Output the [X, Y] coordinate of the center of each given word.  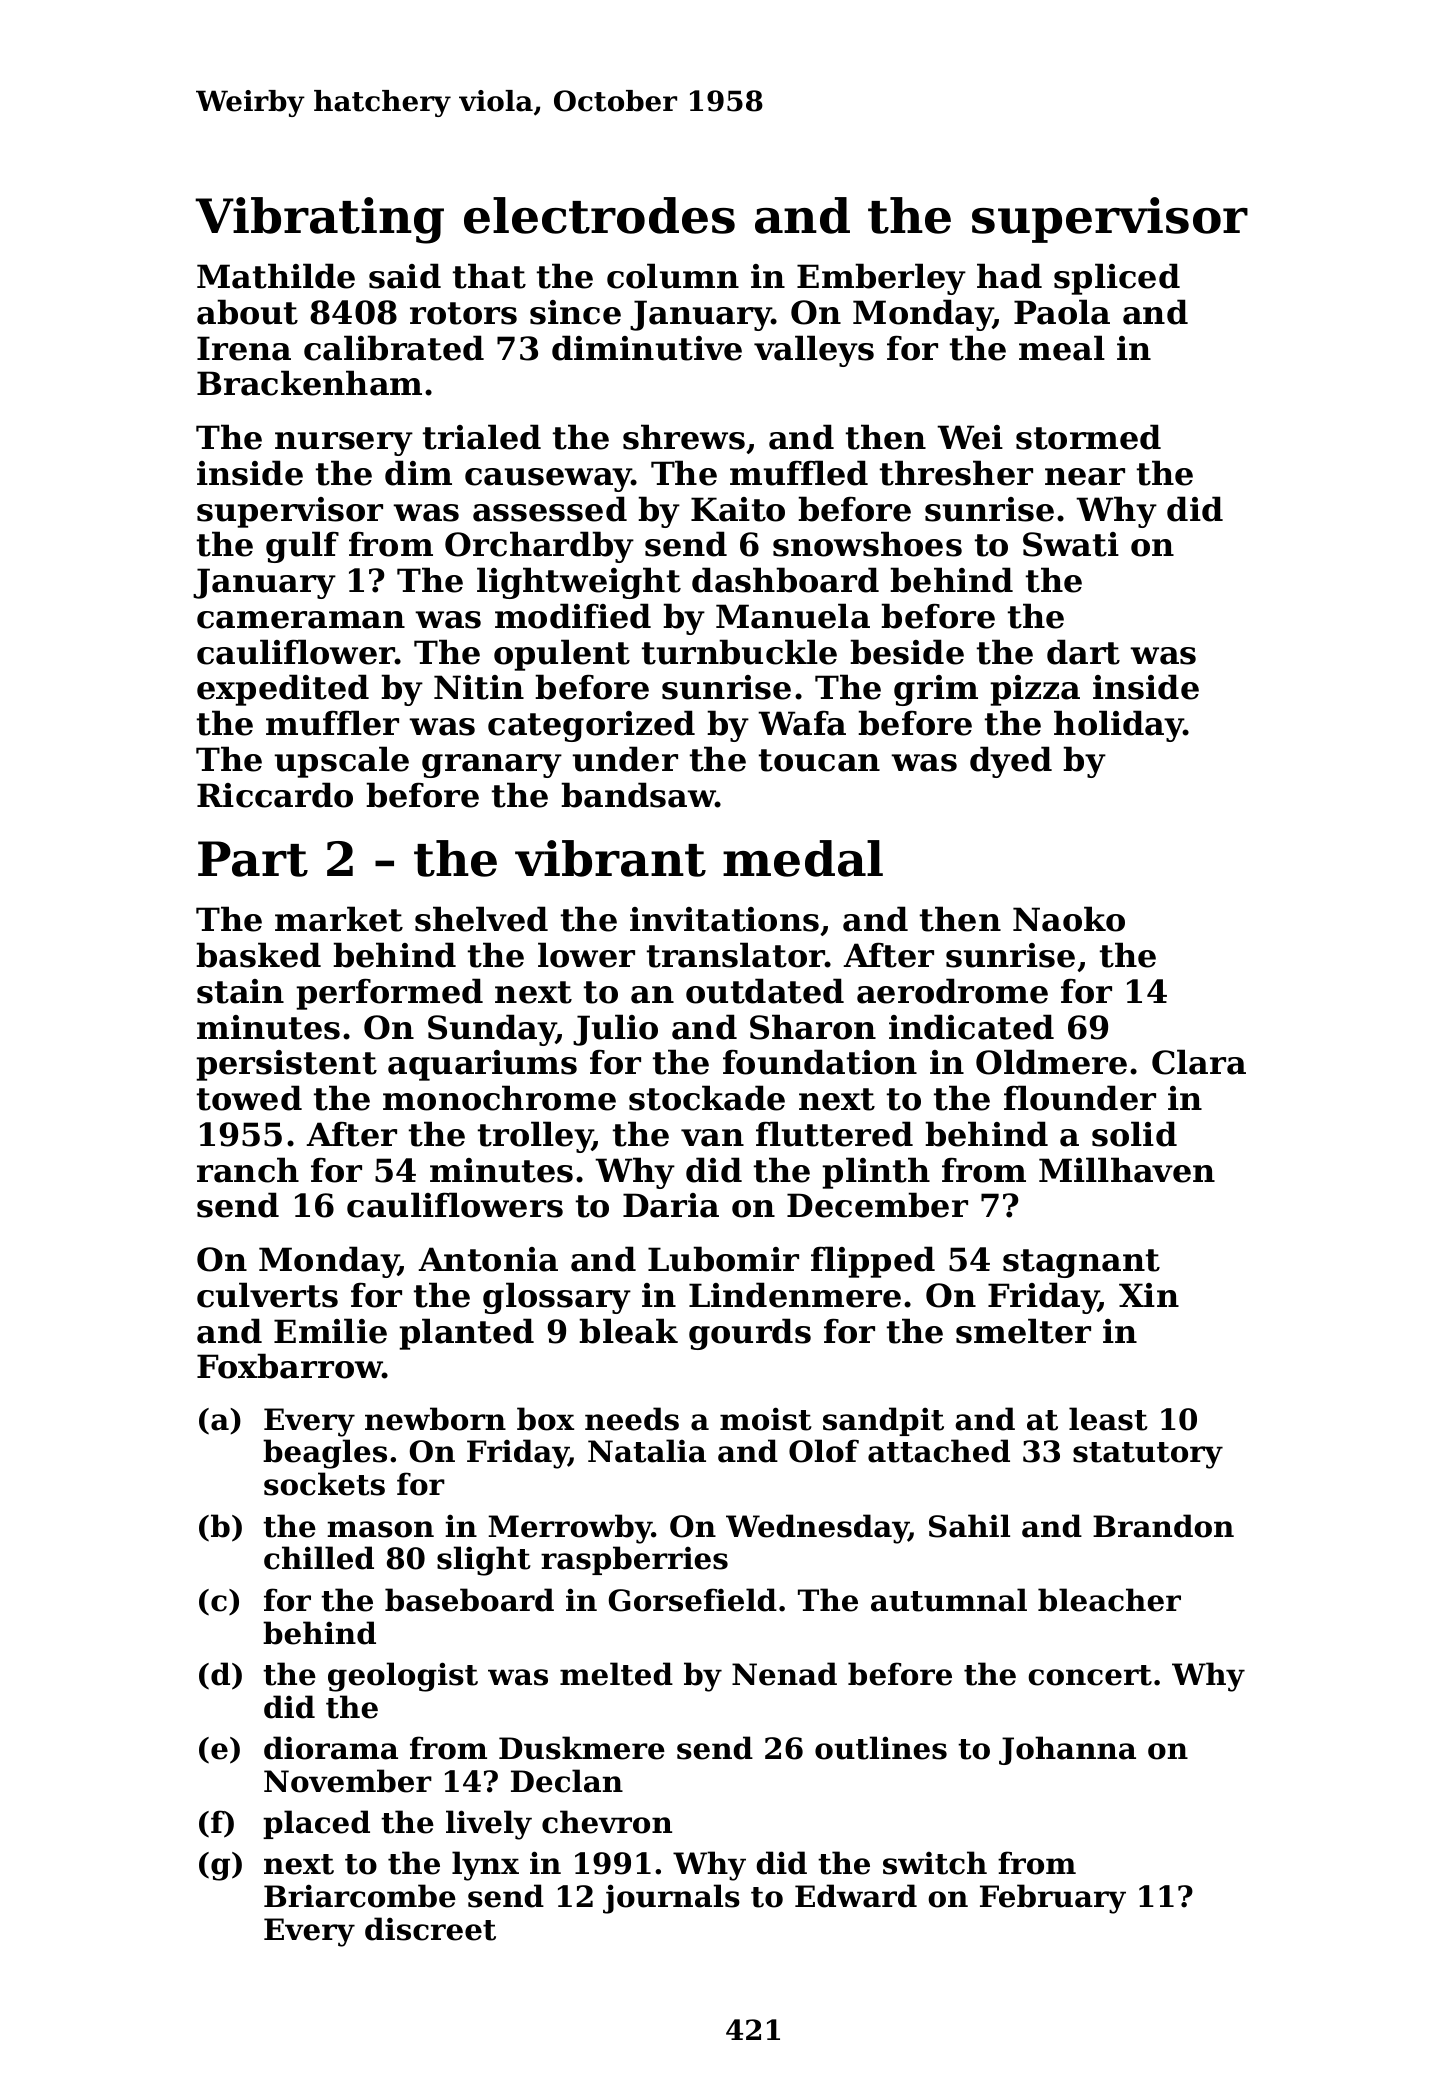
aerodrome [952, 991]
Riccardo [275, 795]
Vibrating [319, 220]
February [1053, 1899]
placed [316, 1824]
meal [1062, 348]
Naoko [1069, 919]
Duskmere [582, 1748]
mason [380, 1529]
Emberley [881, 279]
